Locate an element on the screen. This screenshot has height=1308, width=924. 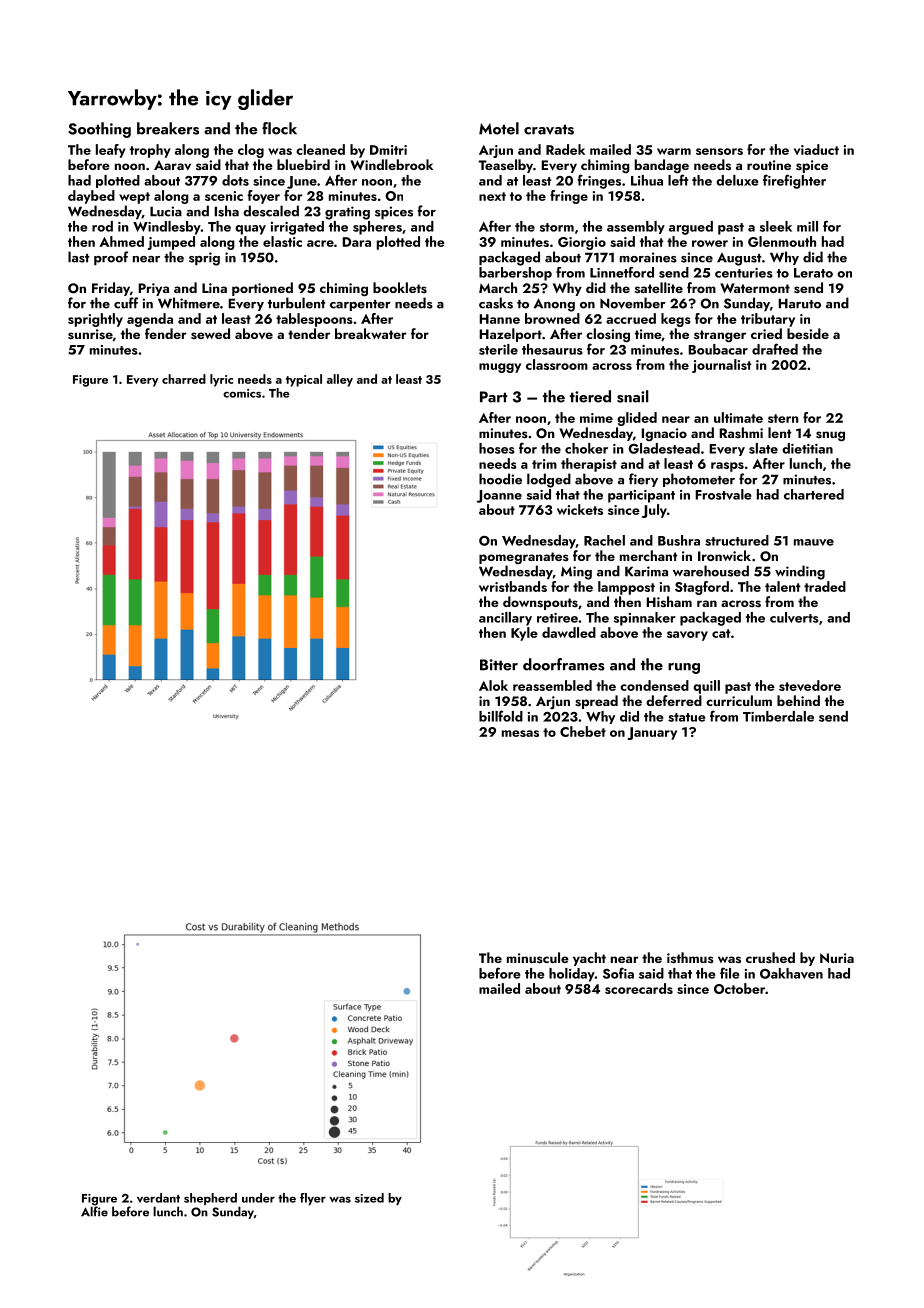
verdant is located at coordinates (158, 1198).
